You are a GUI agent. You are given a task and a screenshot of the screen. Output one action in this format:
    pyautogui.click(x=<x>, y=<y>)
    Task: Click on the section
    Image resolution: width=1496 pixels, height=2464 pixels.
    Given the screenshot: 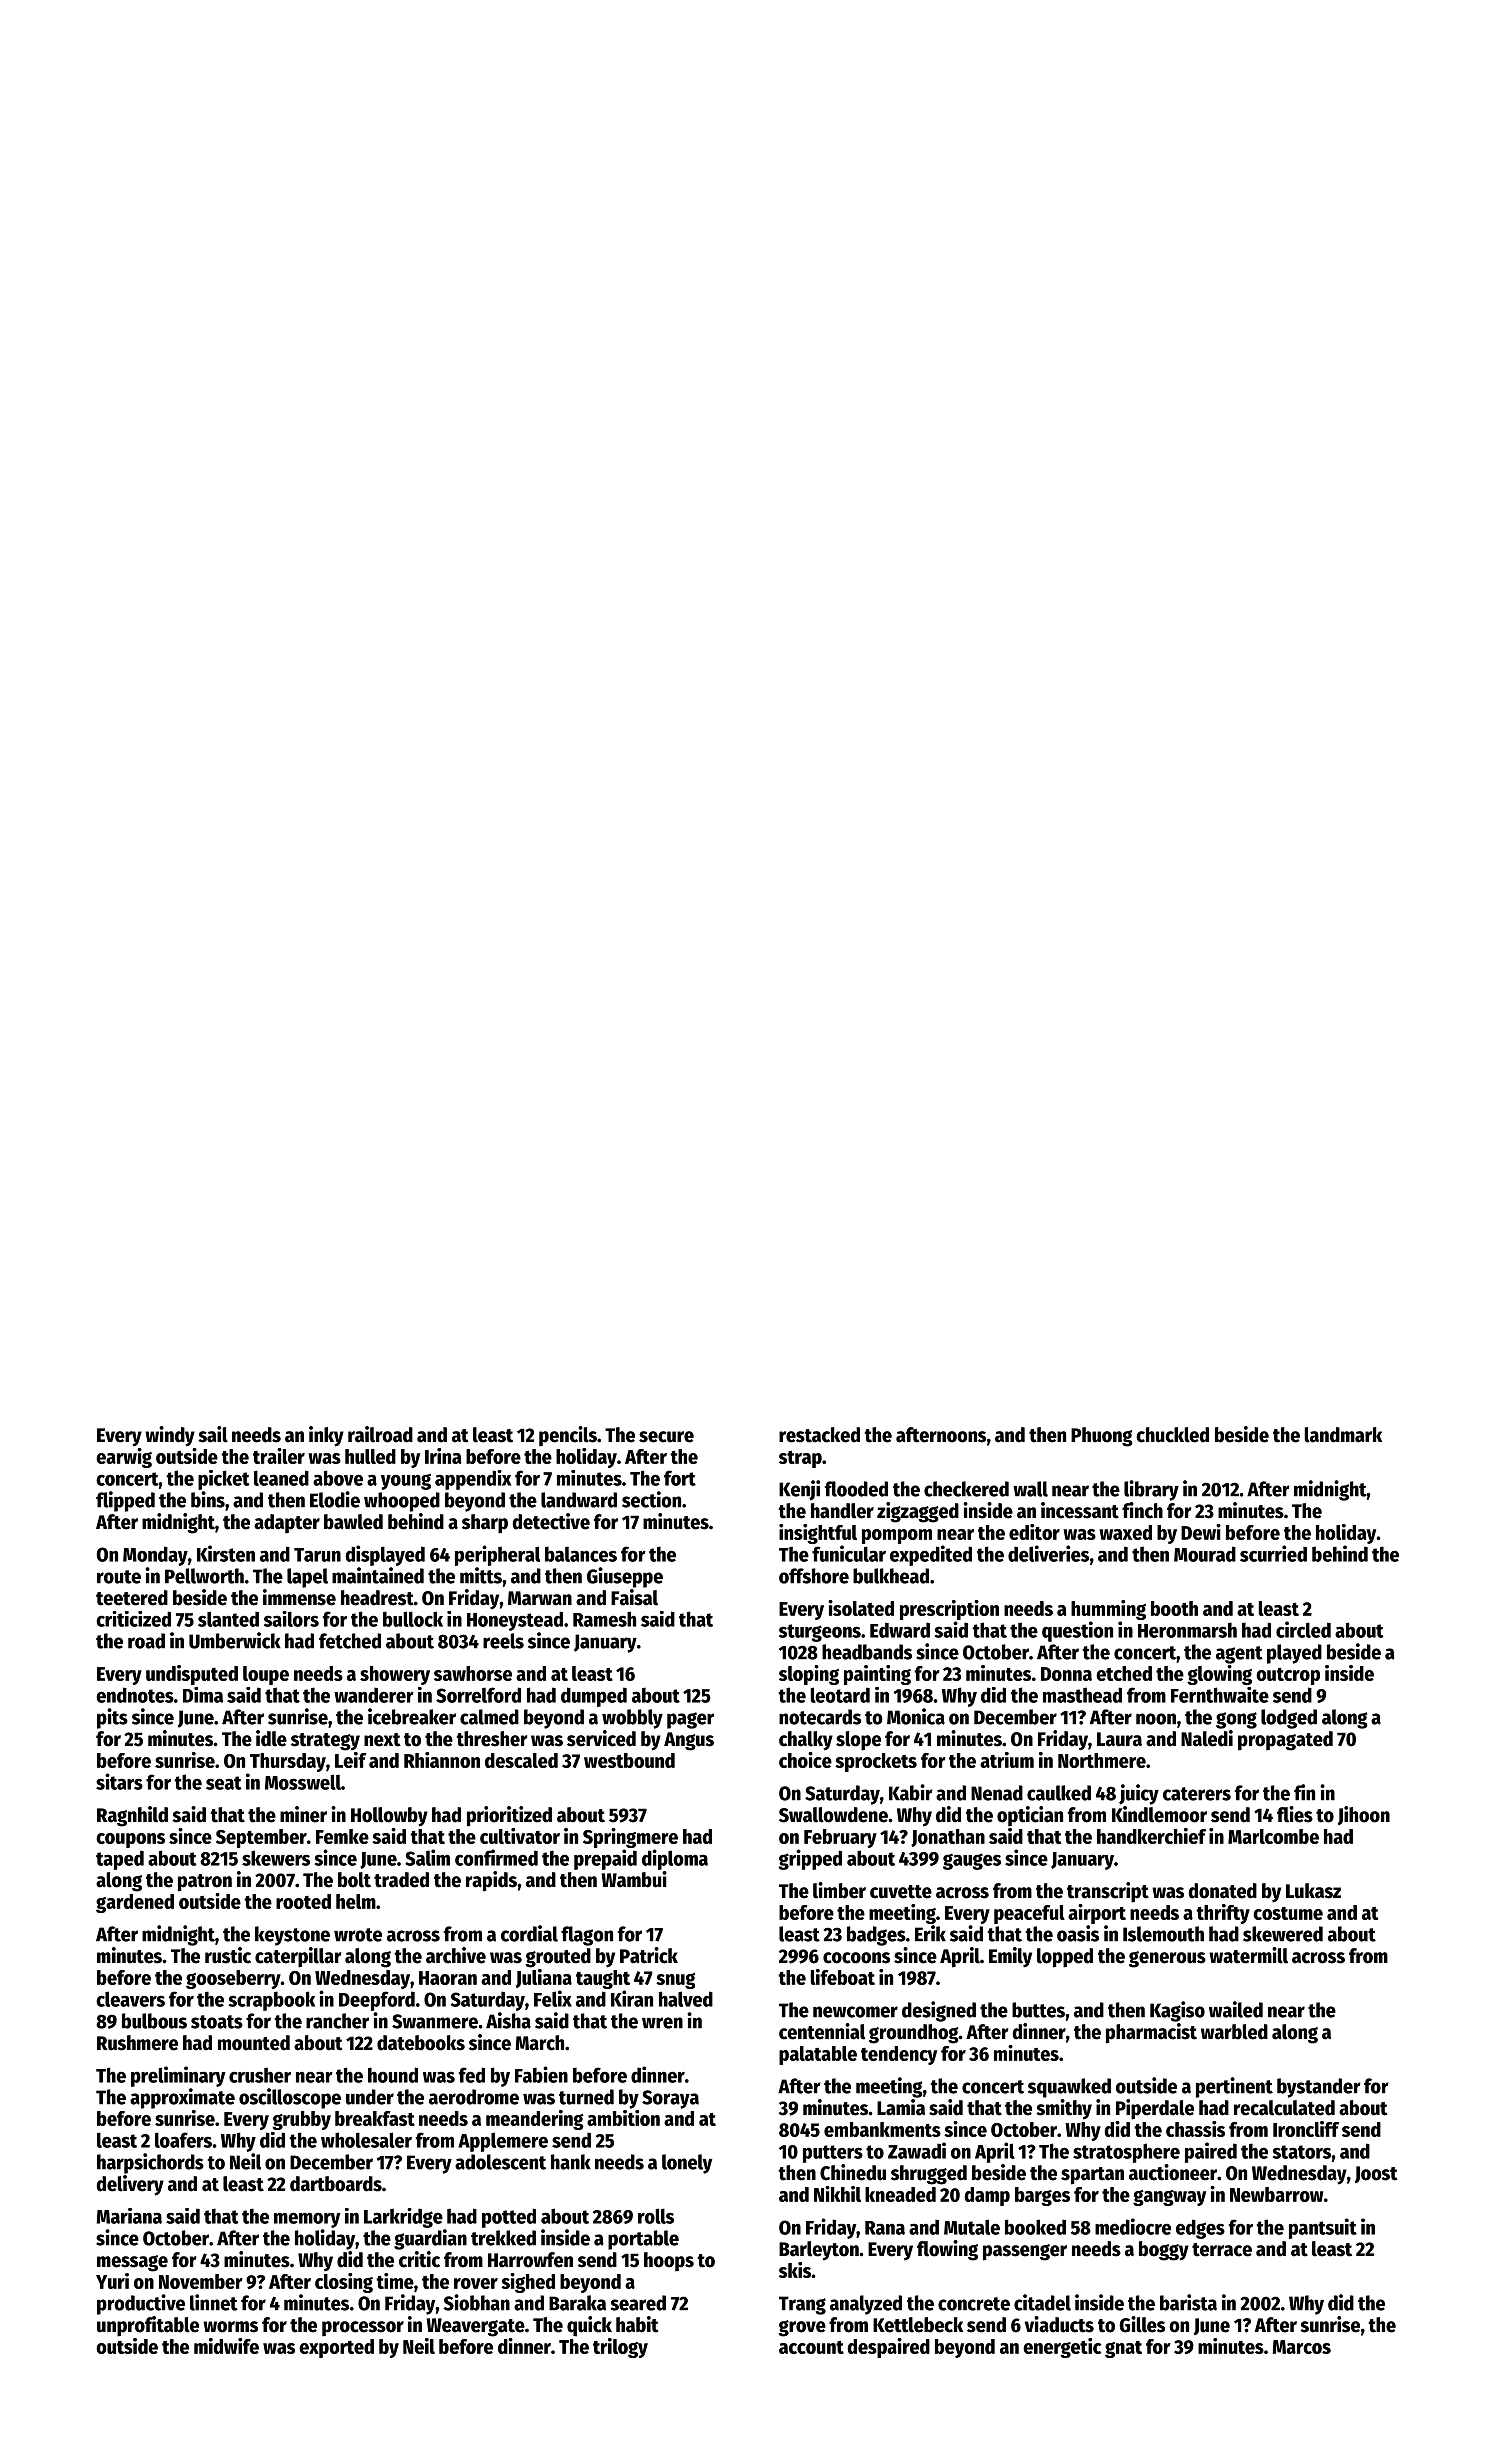 What is the action you would take?
    pyautogui.click(x=651, y=1499)
